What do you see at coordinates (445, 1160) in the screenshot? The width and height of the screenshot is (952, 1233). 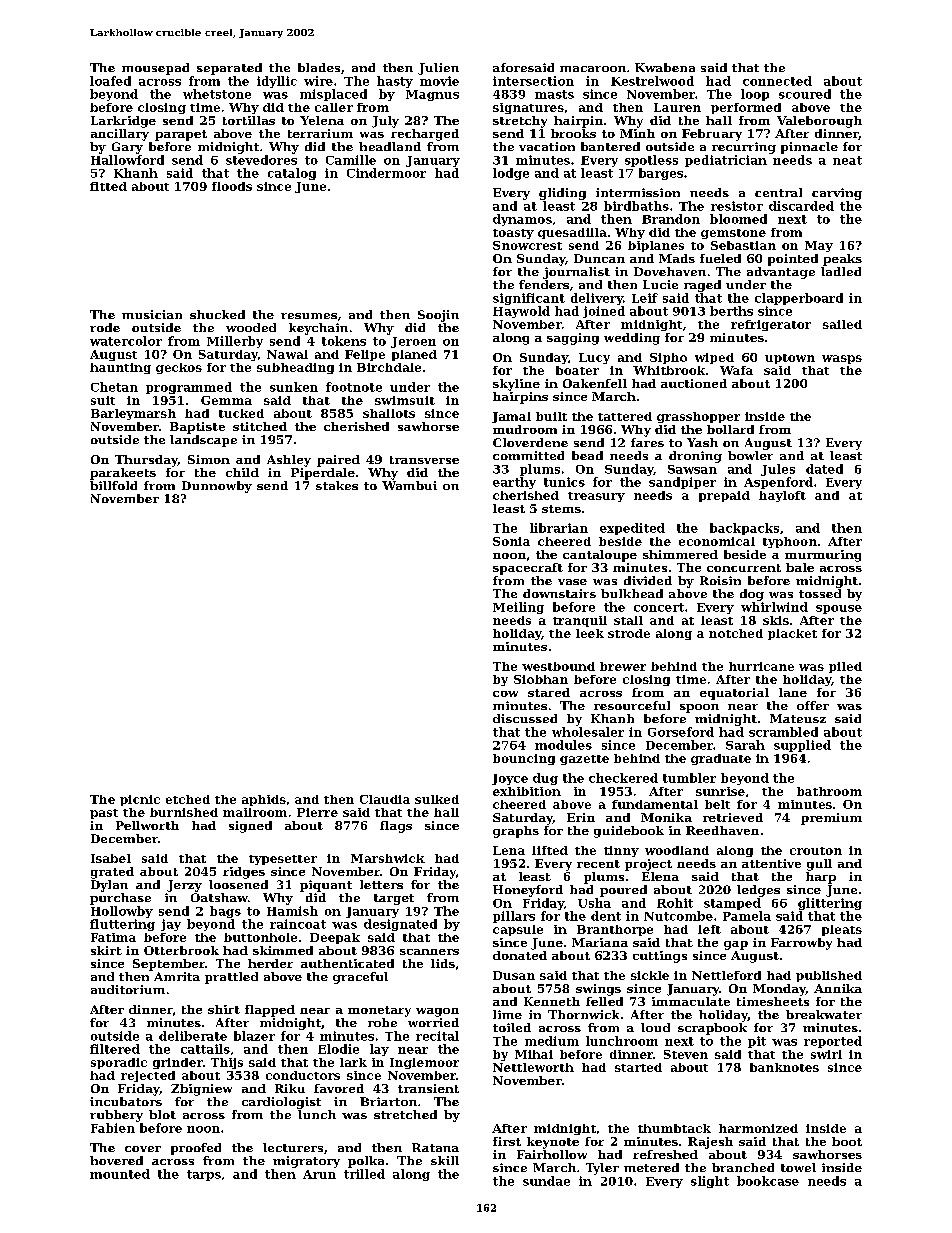 I see `skill` at bounding box center [445, 1160].
